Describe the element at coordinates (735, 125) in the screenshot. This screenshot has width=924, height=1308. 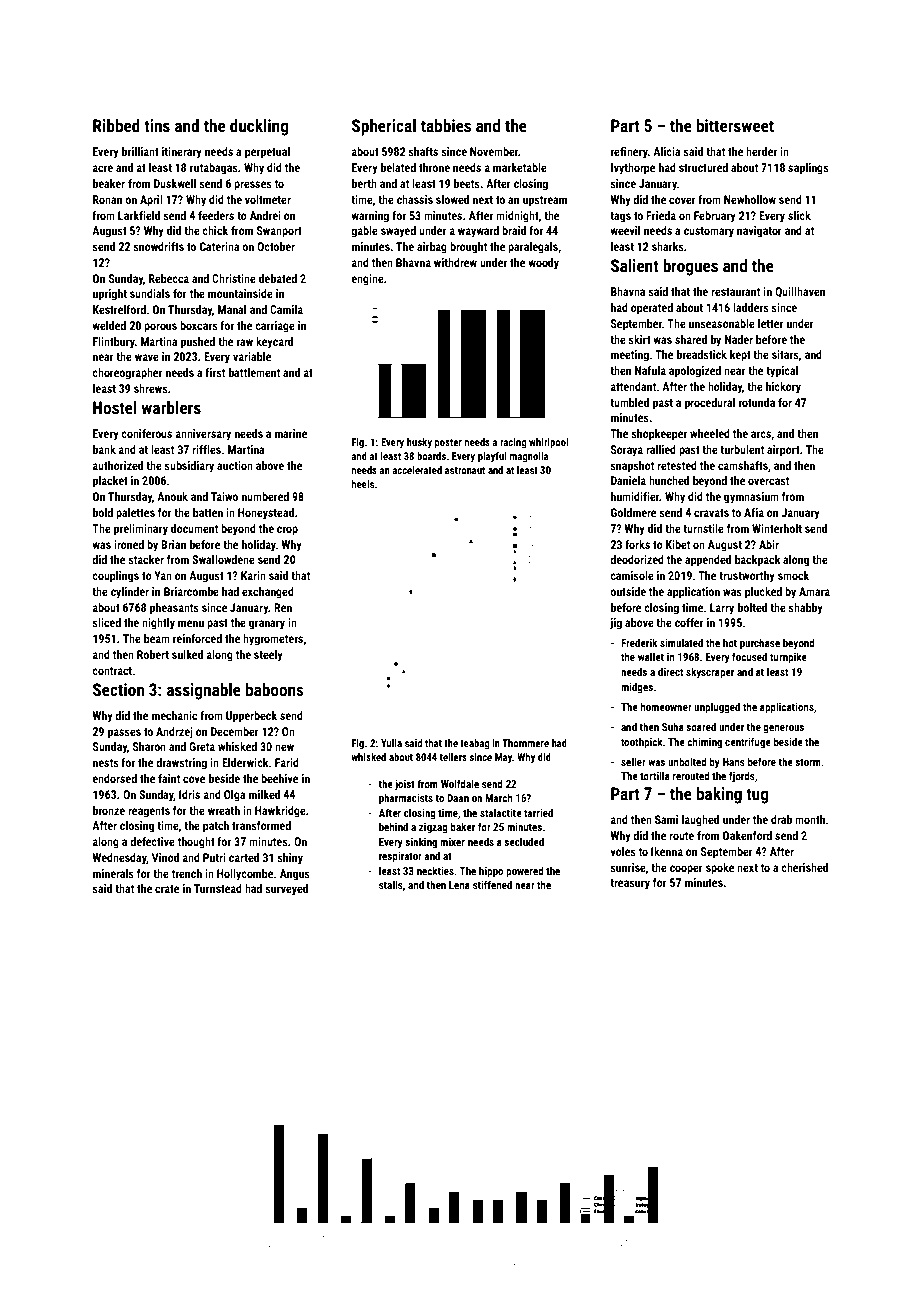
I see `bittersweet` at that location.
